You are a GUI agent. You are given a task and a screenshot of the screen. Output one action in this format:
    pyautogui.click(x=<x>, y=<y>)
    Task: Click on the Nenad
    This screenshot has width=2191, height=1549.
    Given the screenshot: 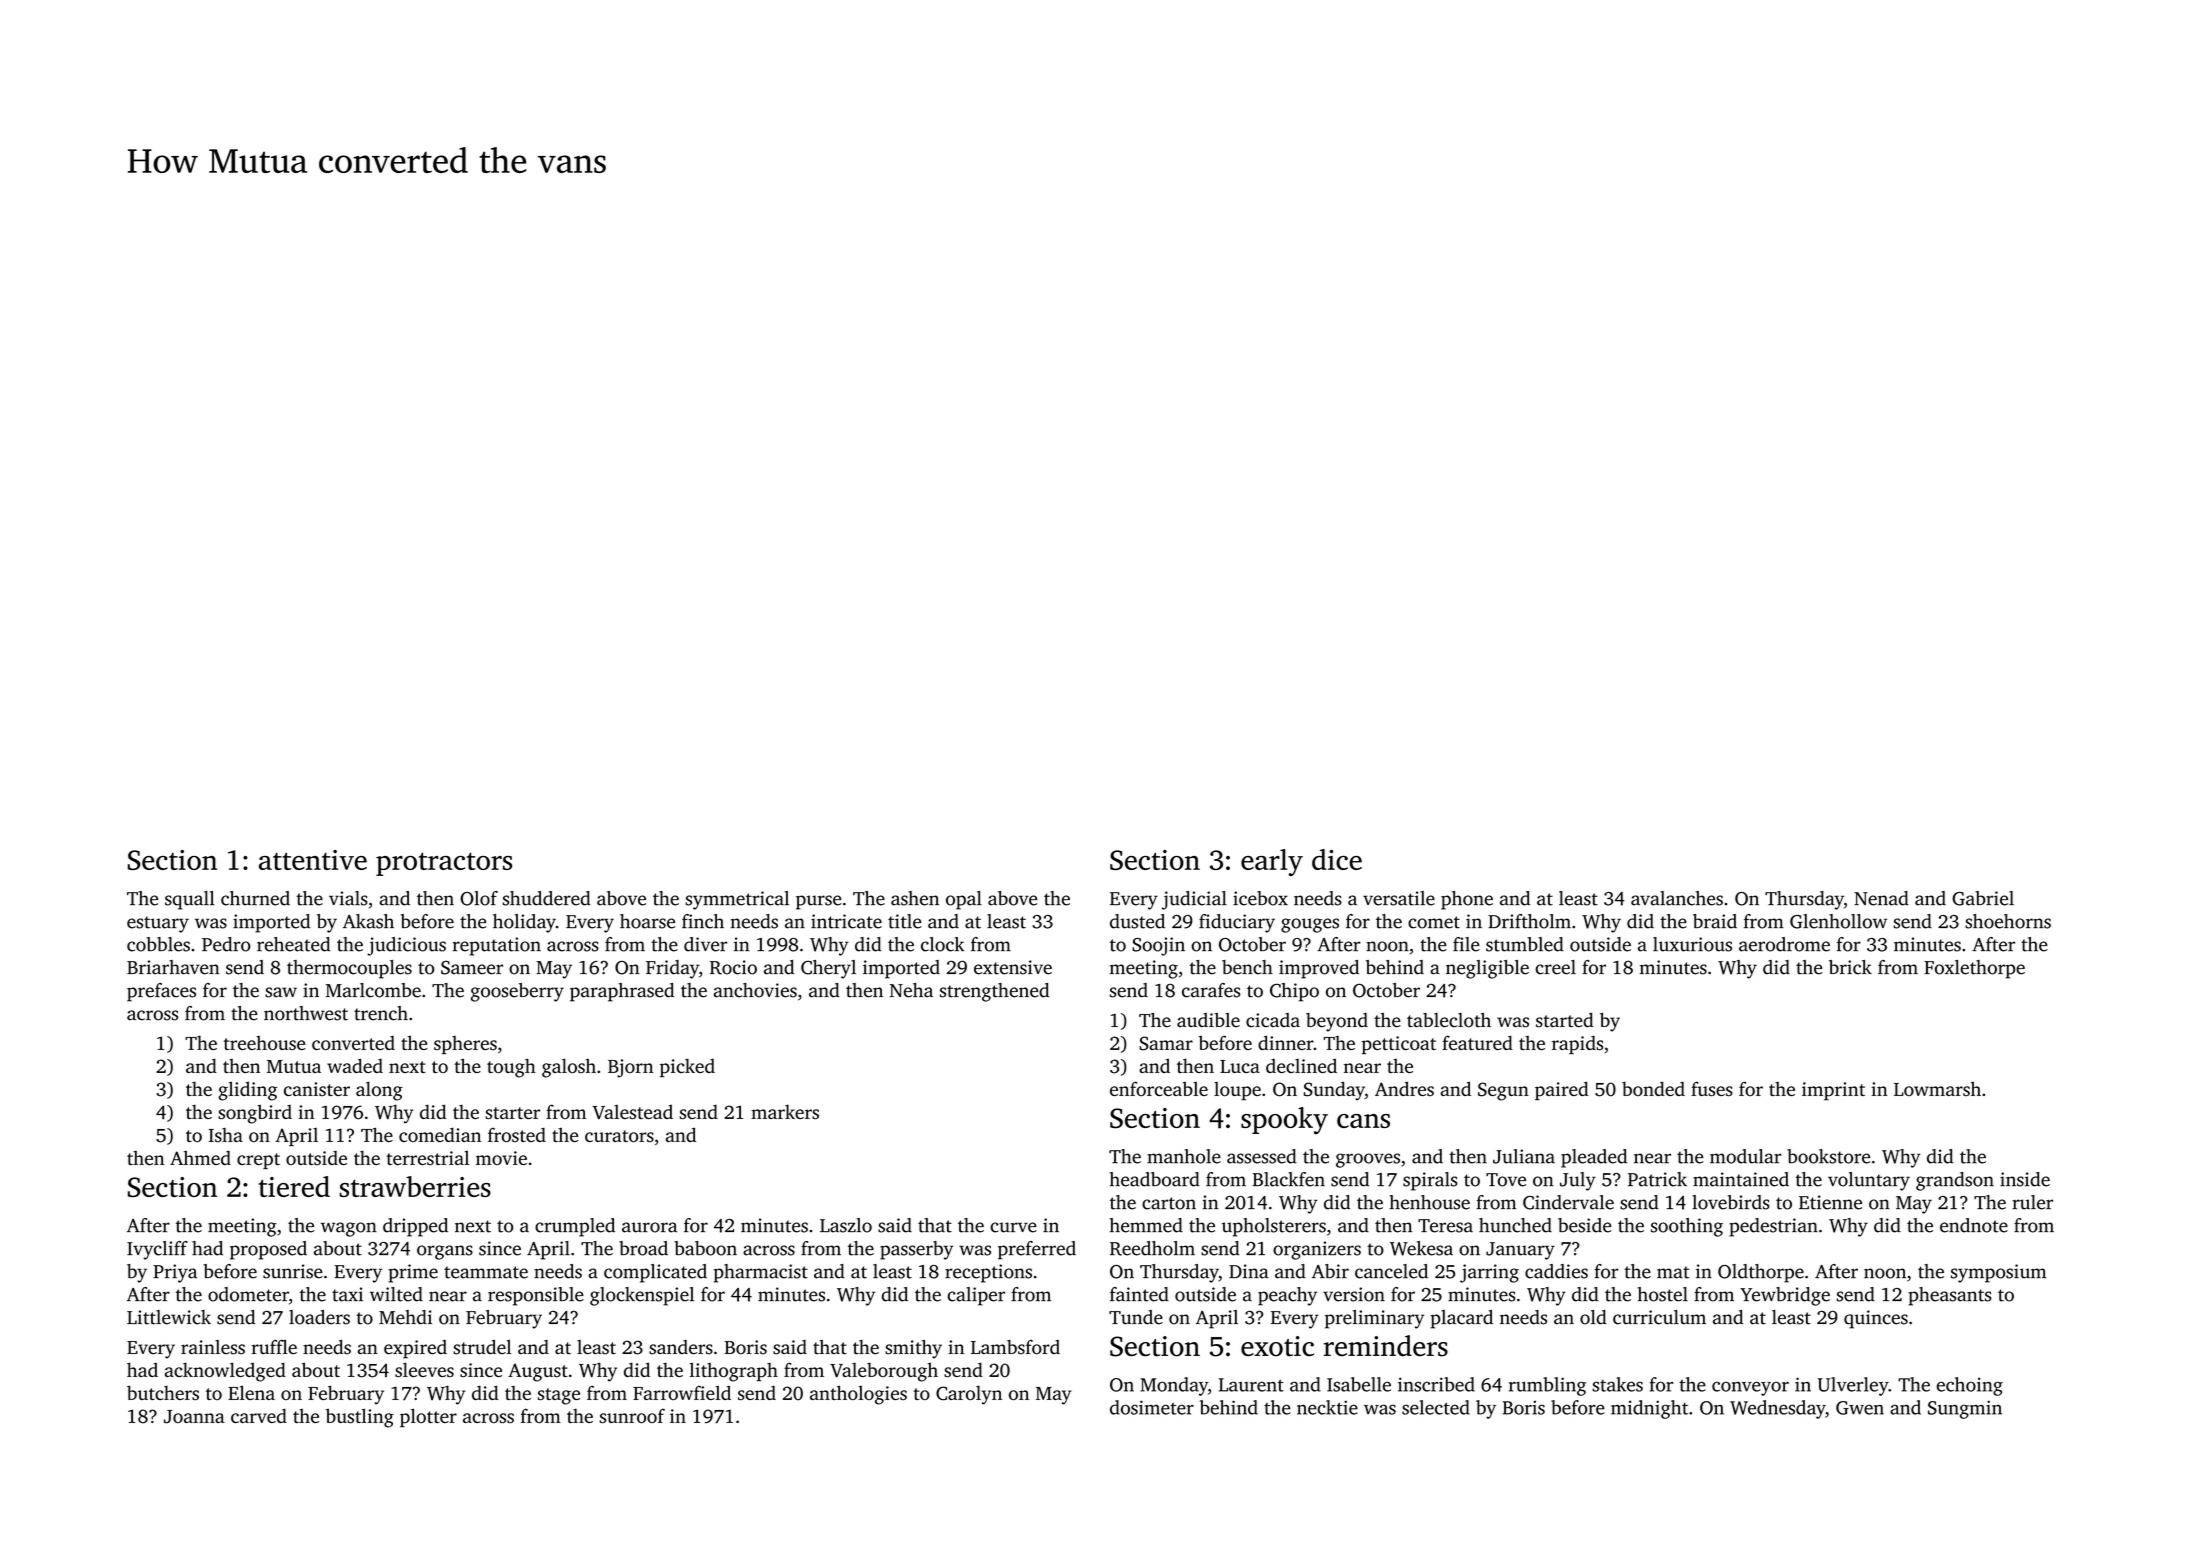 What is the action you would take?
    pyautogui.click(x=1881, y=898)
